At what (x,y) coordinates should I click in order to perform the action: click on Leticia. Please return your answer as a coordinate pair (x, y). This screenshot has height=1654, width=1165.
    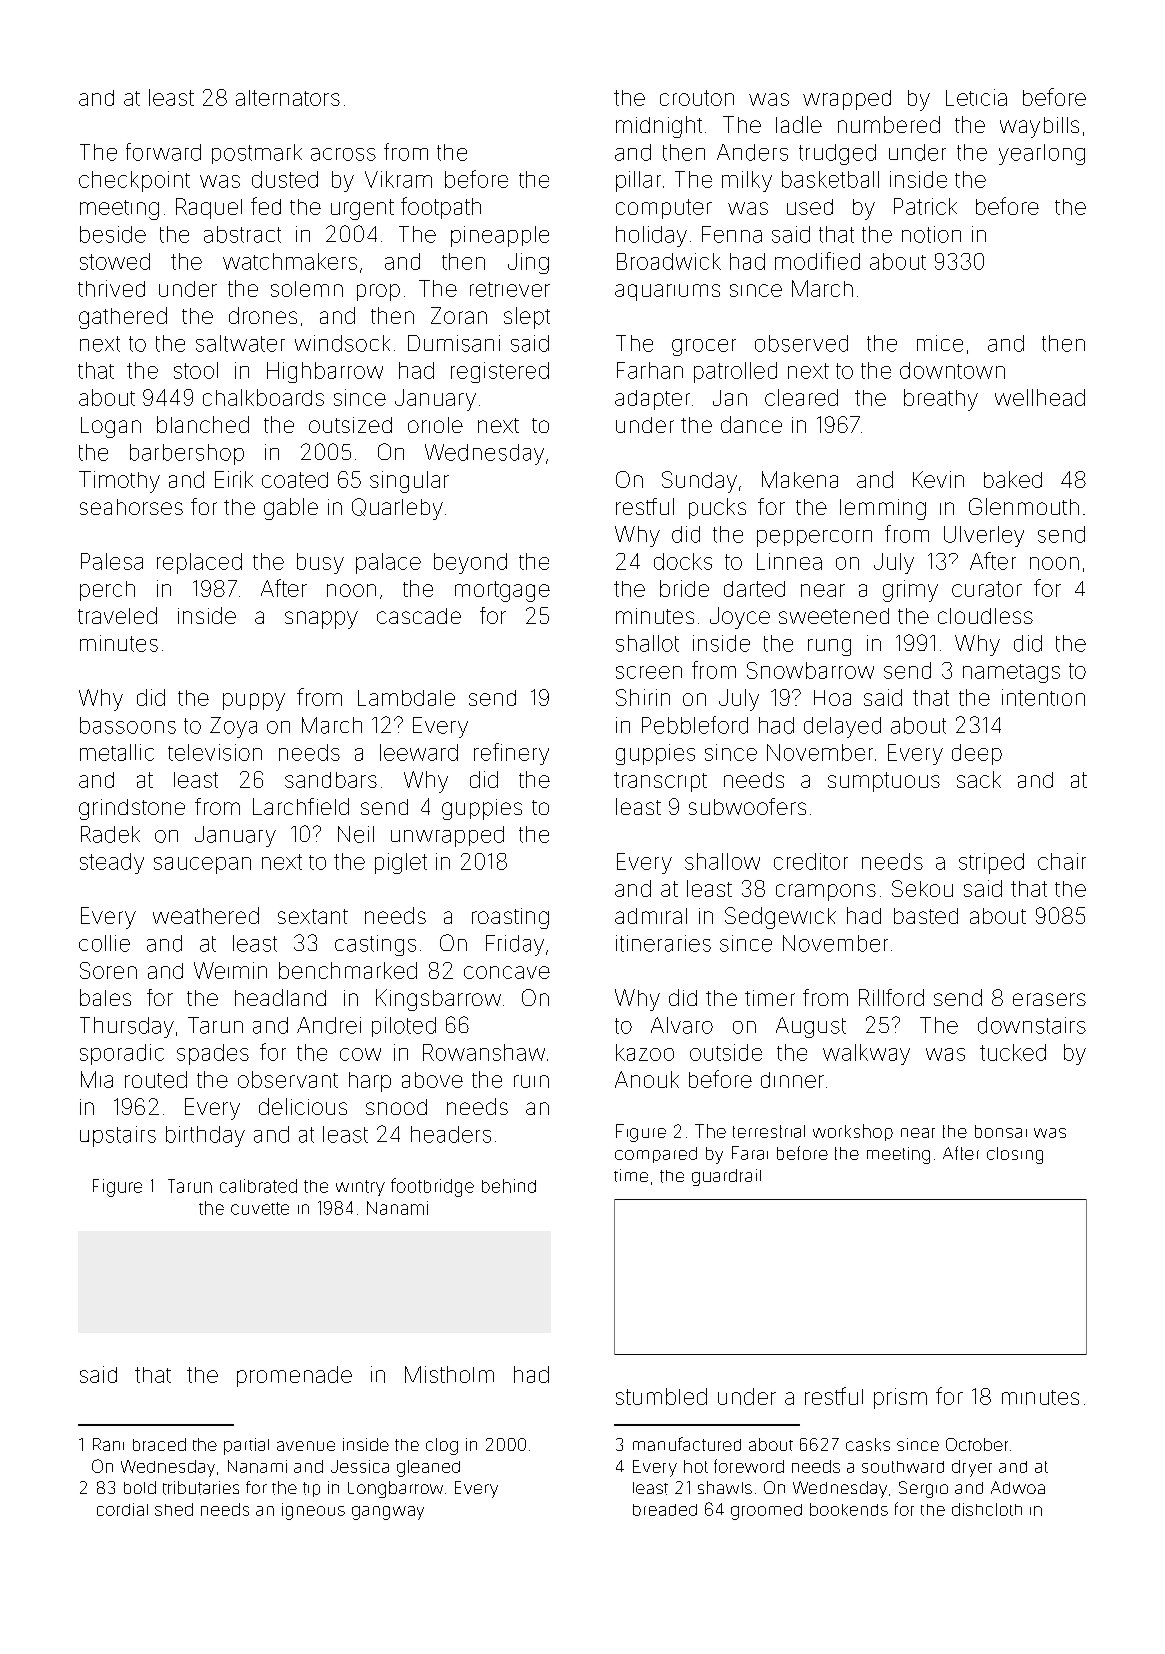
    Looking at the image, I should click on (976, 97).
